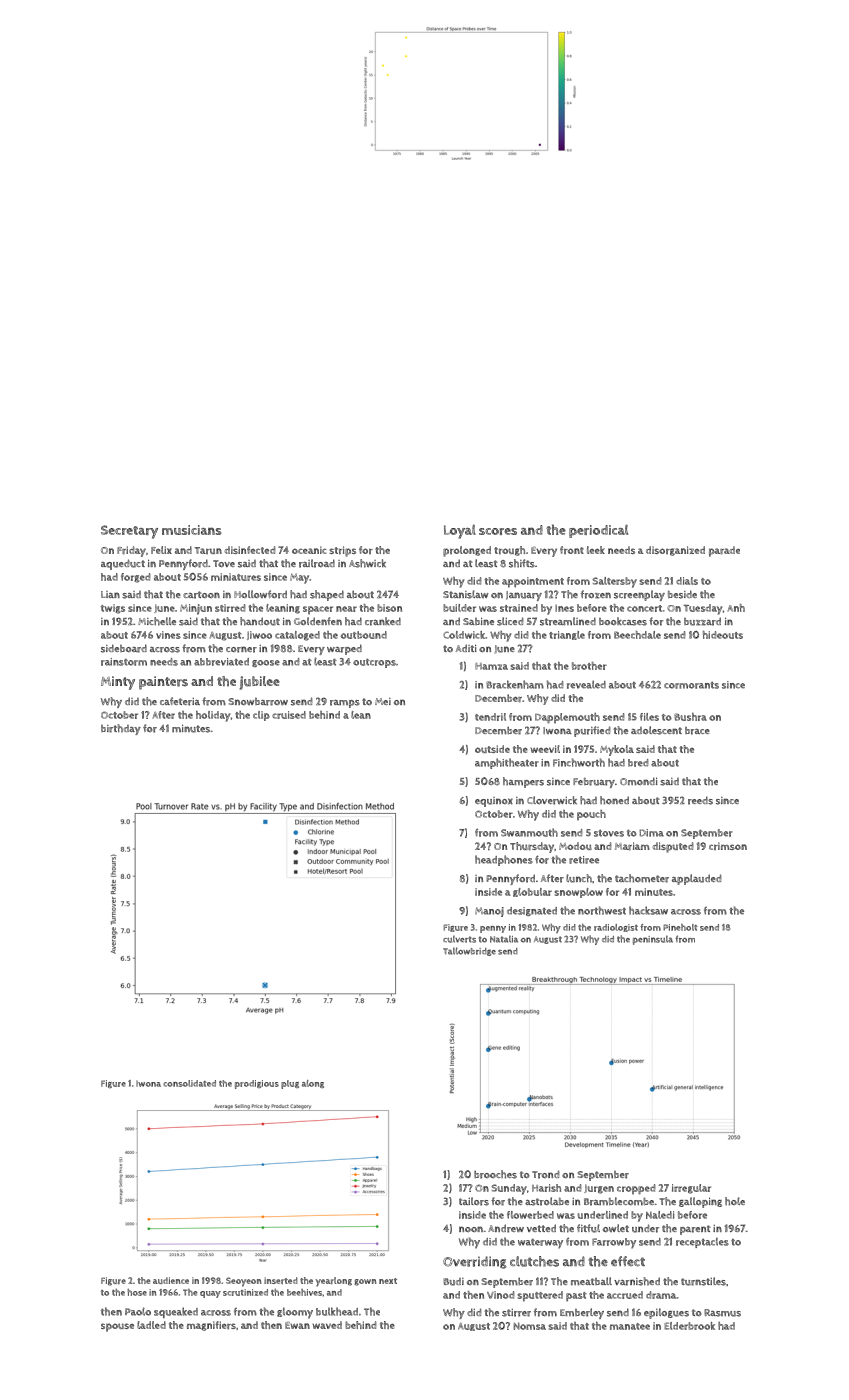  What do you see at coordinates (163, 683) in the page?
I see `painters` at bounding box center [163, 683].
